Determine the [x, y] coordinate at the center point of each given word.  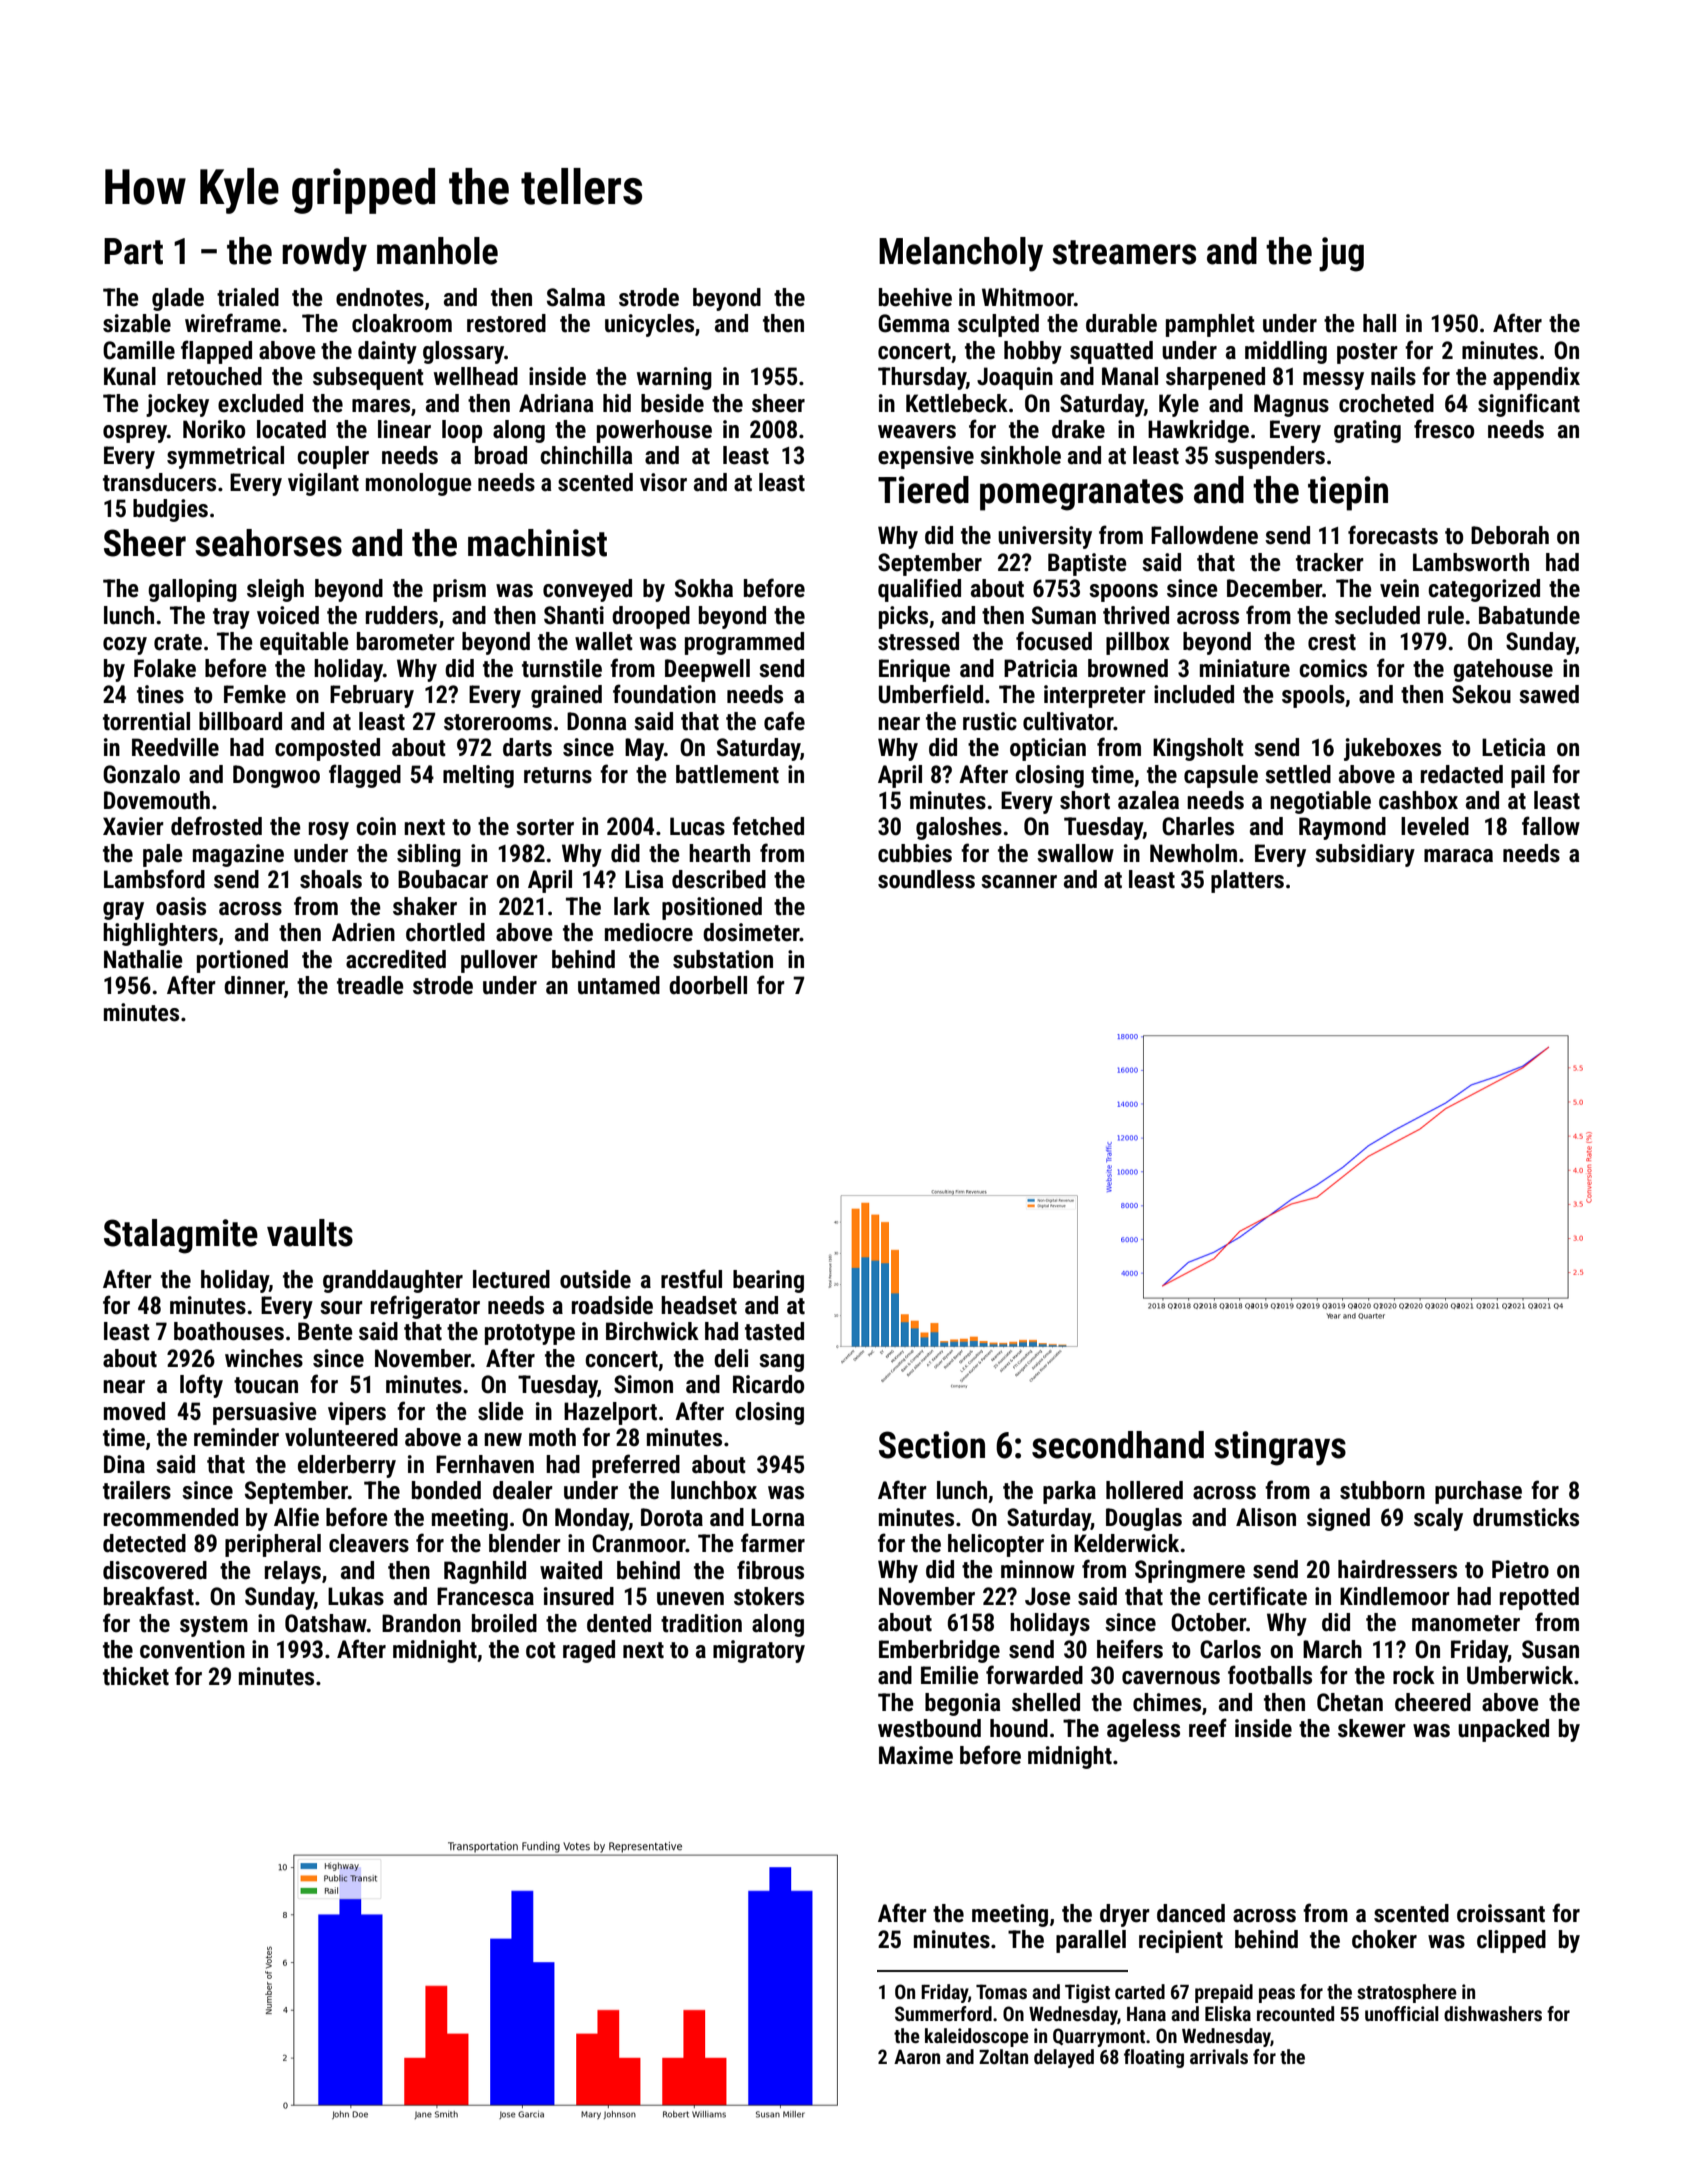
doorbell [708, 985]
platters [1247, 881]
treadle [370, 985]
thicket [136, 1676]
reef [1208, 1728]
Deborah [1510, 535]
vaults [310, 1233]
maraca [1458, 856]
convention [192, 1649]
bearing [768, 1281]
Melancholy [961, 254]
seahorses [268, 543]
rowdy [324, 254]
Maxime [916, 1755]
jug [1341, 254]
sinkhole [1020, 455]
